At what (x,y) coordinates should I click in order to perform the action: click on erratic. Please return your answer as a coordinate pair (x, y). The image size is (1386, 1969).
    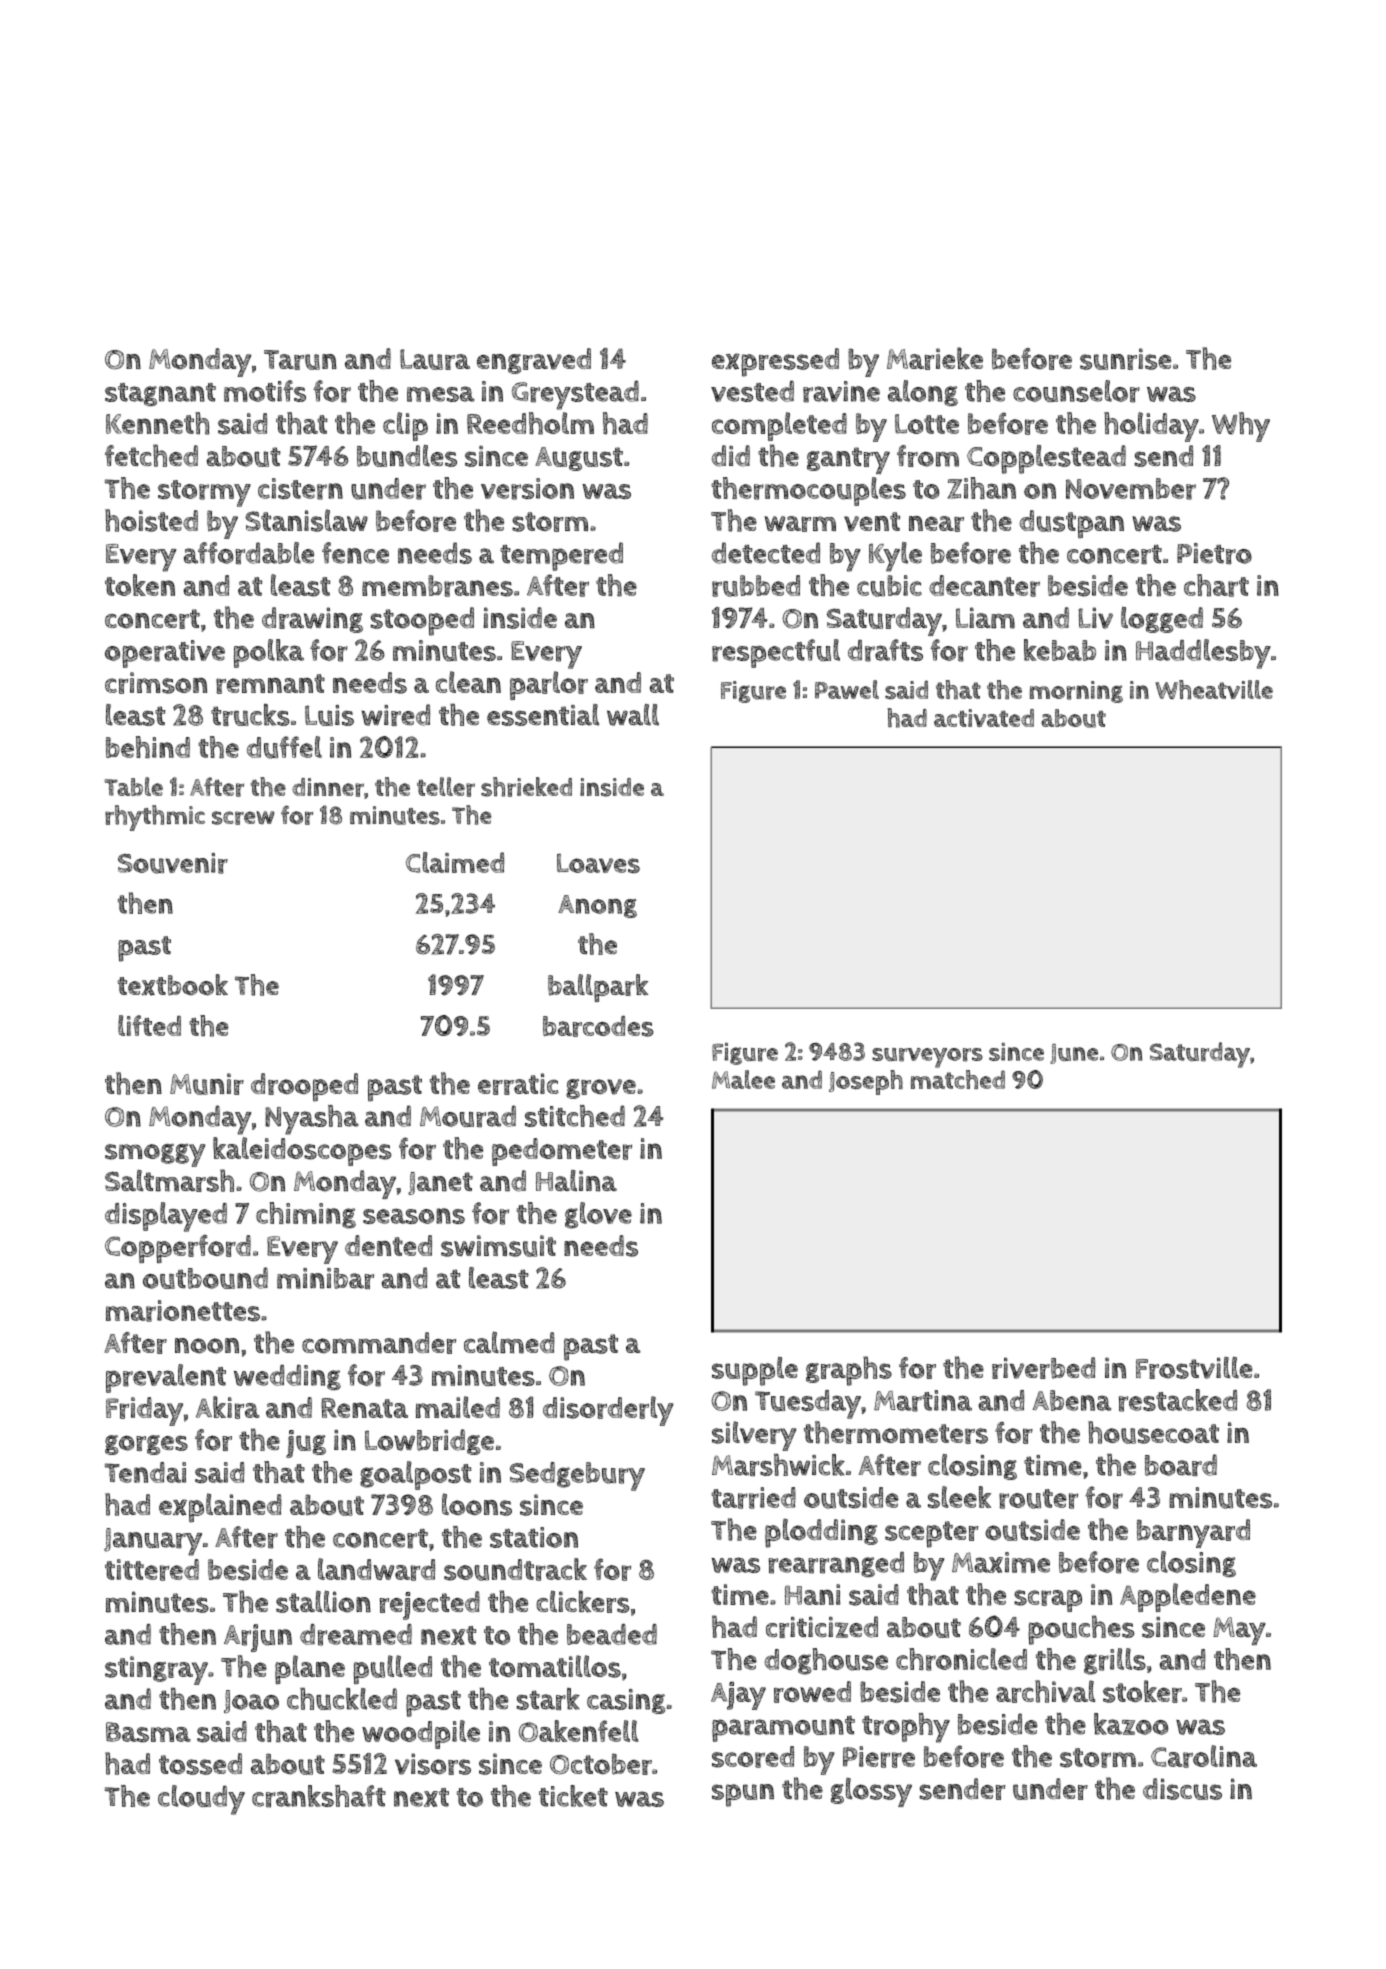
    Looking at the image, I should click on (518, 1084).
